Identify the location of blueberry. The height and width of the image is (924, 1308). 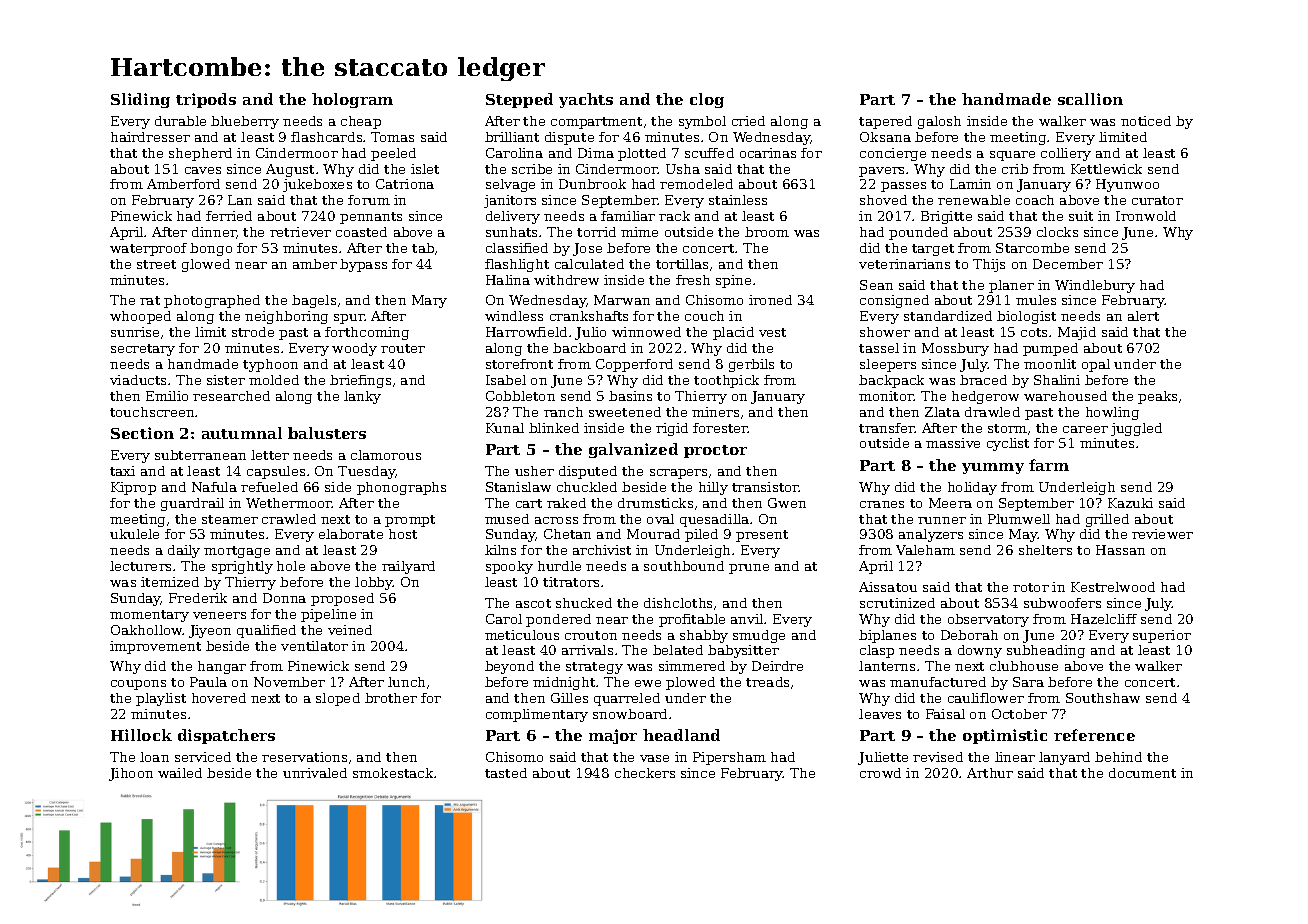
(245, 122).
